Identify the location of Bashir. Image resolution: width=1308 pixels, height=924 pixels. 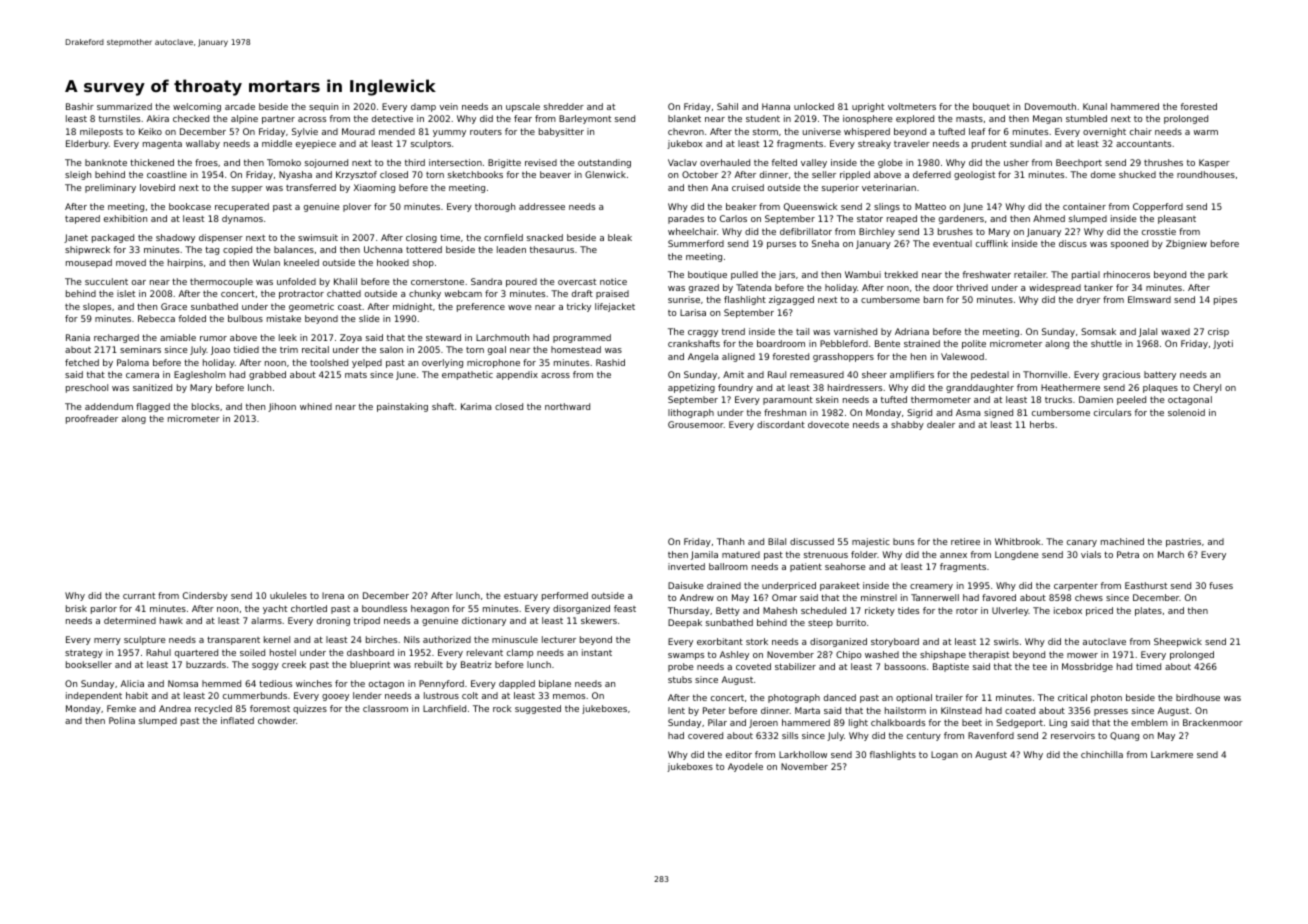
(80, 106).
